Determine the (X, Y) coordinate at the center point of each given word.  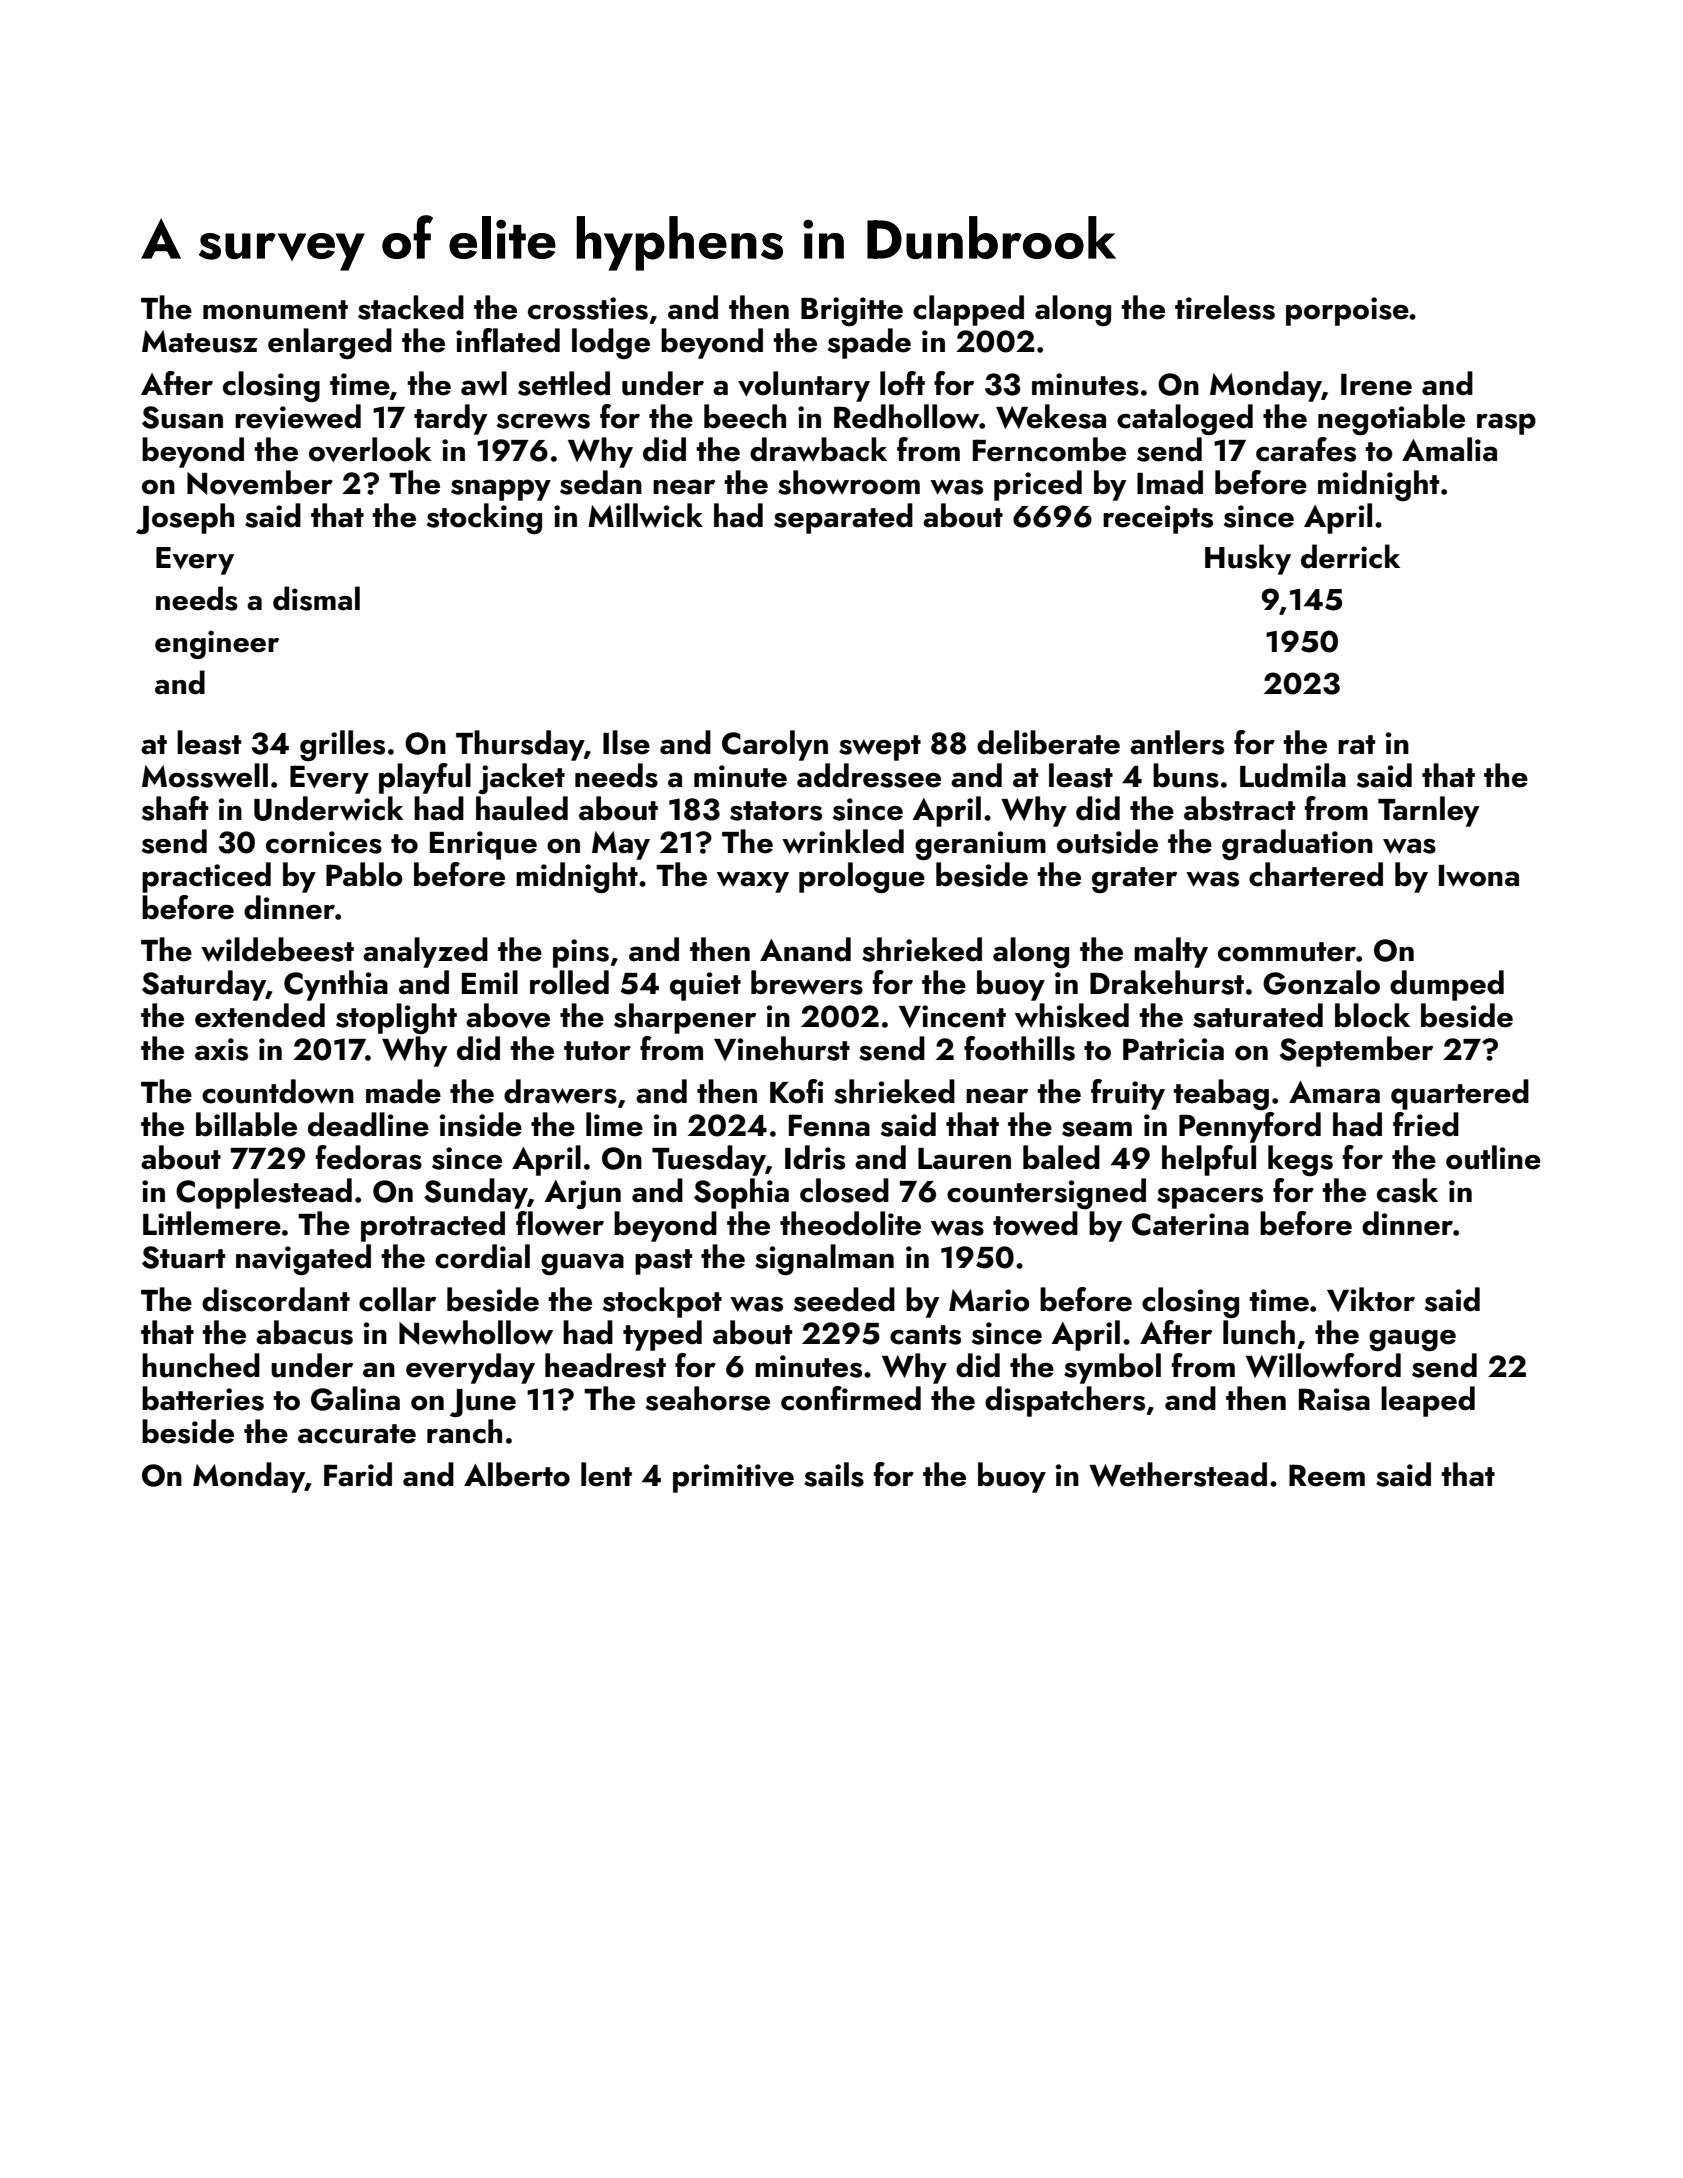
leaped (1428, 1401)
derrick (1350, 556)
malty (1171, 952)
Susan (182, 417)
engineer (217, 644)
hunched (201, 1365)
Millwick (645, 515)
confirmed (851, 1398)
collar (397, 1299)
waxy (753, 882)
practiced (206, 877)
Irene (1376, 385)
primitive (733, 1478)
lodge (611, 343)
